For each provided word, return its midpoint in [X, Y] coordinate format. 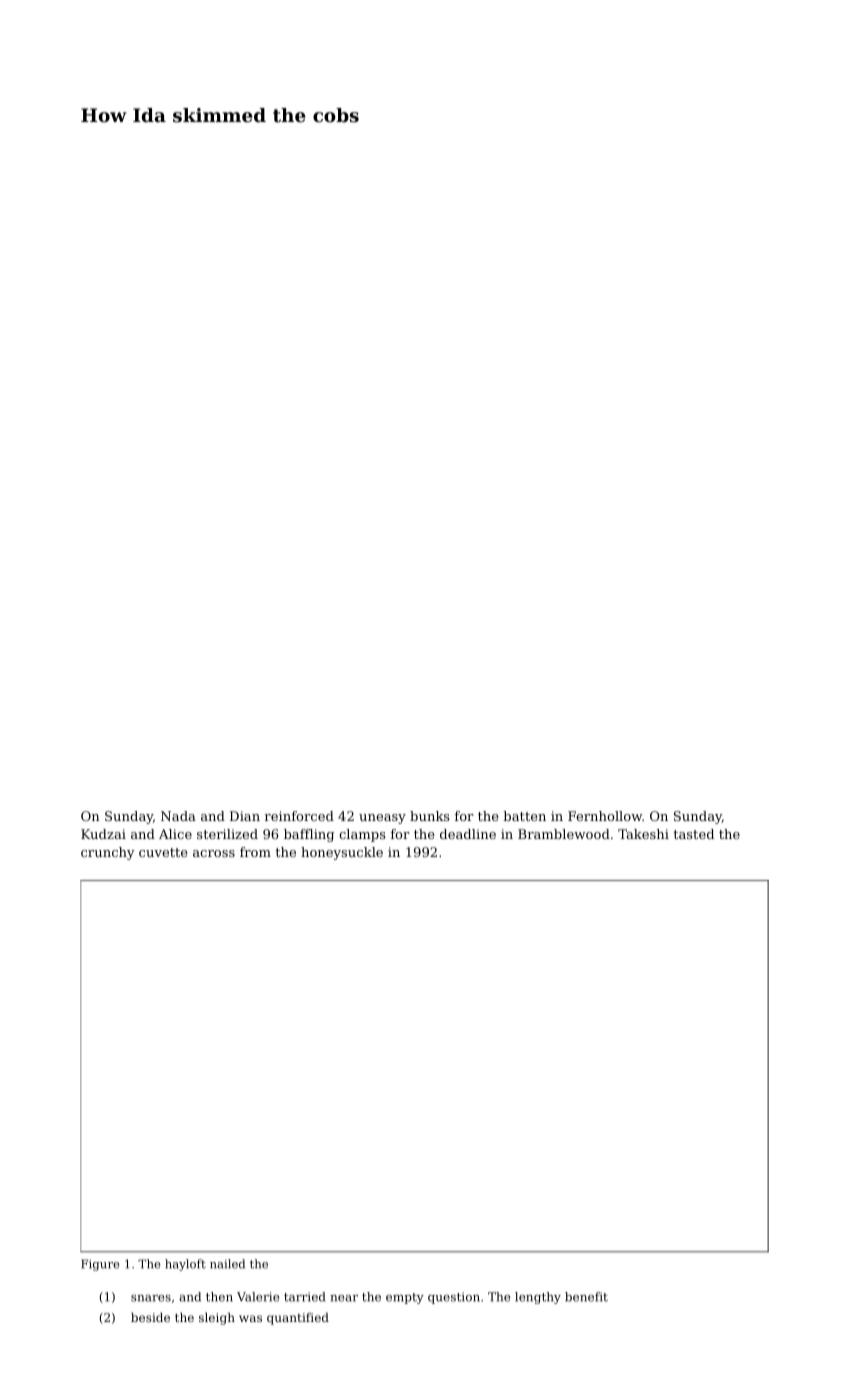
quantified [298, 1319]
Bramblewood [564, 834]
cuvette [163, 852]
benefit [586, 1297]
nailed [227, 1264]
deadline [468, 834]
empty [405, 1298]
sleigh [217, 1319]
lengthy [538, 1298]
